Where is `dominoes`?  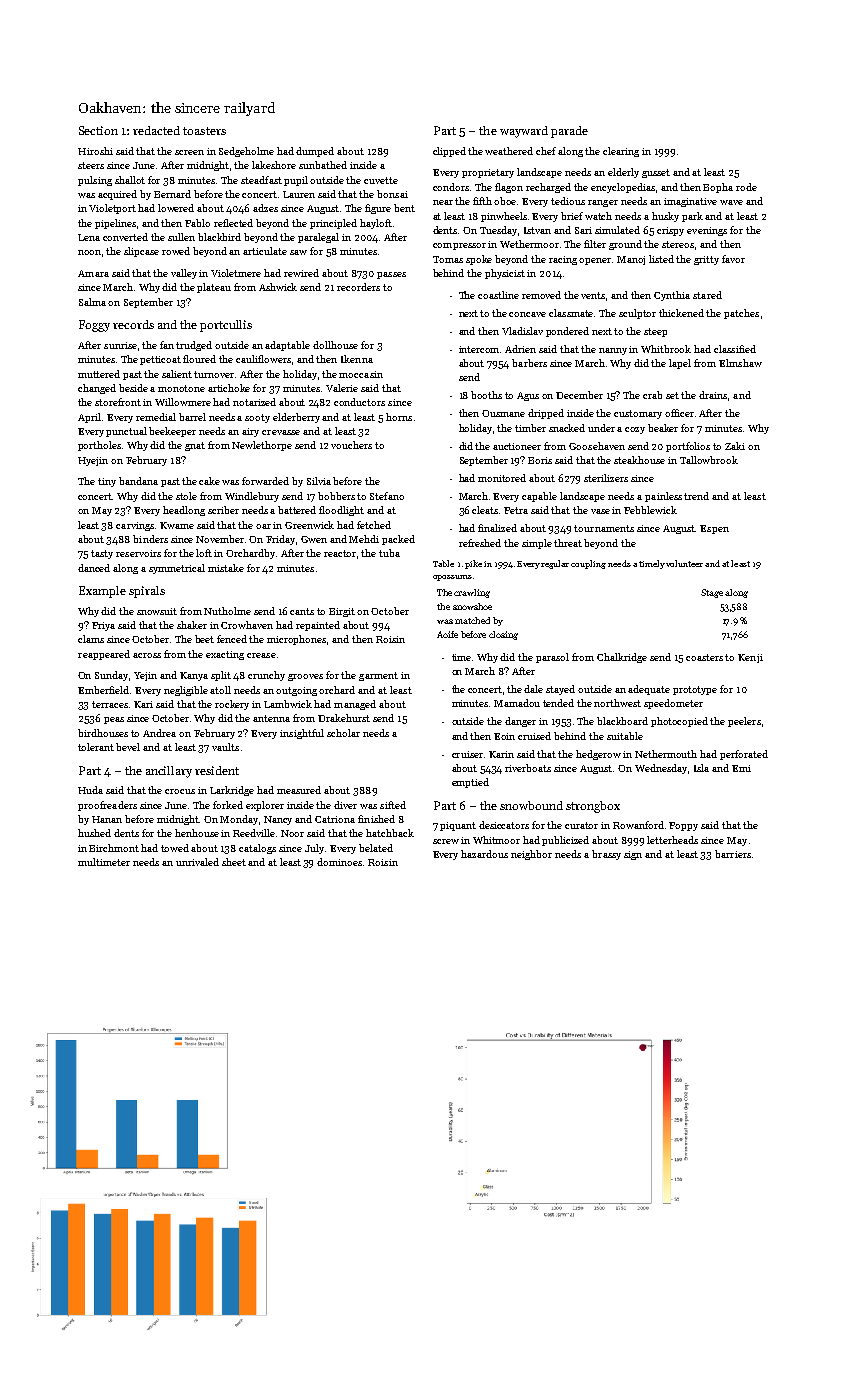 dominoes is located at coordinates (339, 862).
